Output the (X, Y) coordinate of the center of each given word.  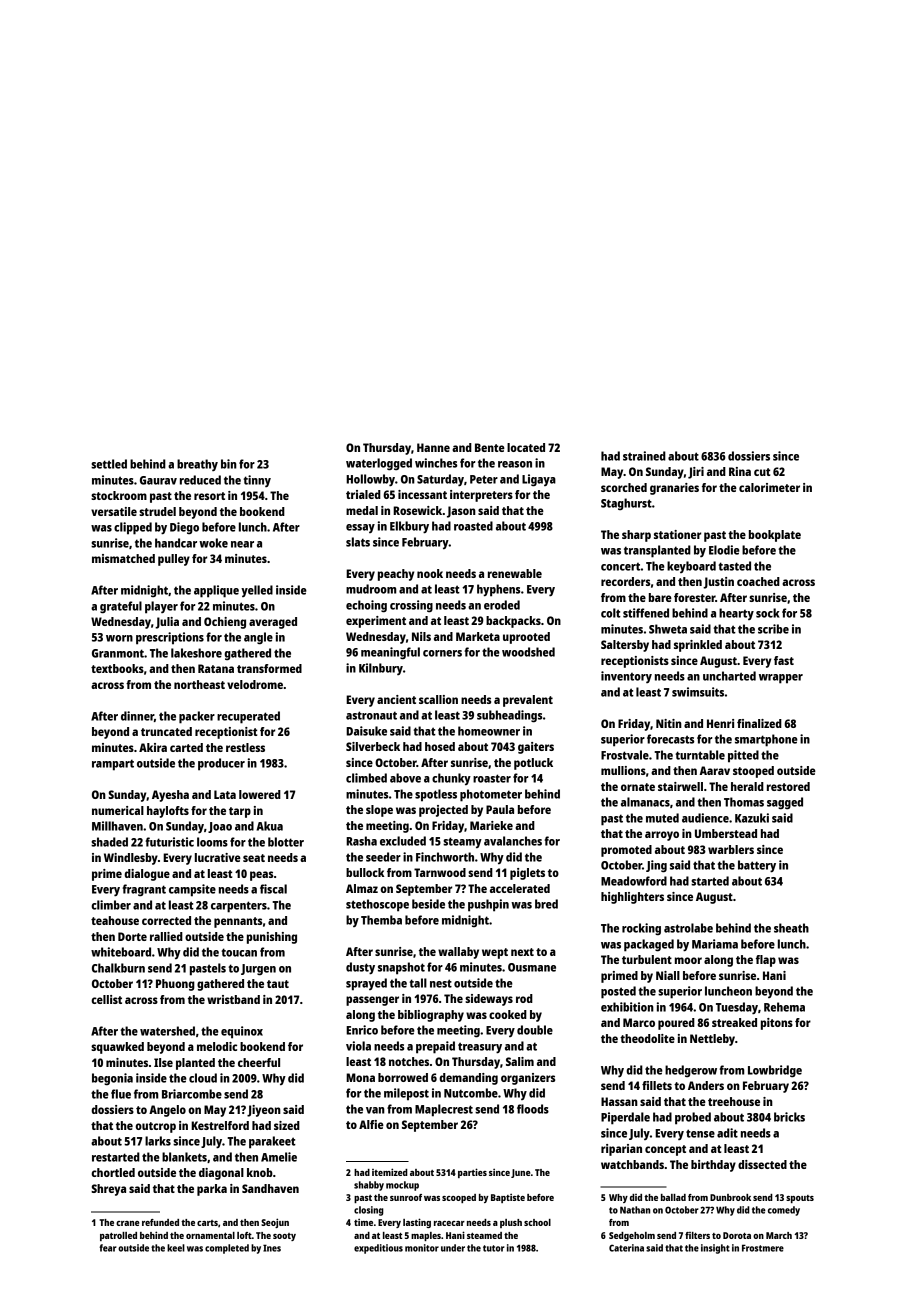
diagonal (221, 1174)
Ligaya (539, 480)
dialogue (147, 875)
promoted (626, 851)
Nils (421, 636)
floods (533, 1109)
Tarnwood (440, 872)
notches (409, 1061)
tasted (734, 566)
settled (109, 464)
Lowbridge (775, 1071)
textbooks (117, 668)
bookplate (775, 536)
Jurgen (258, 970)
